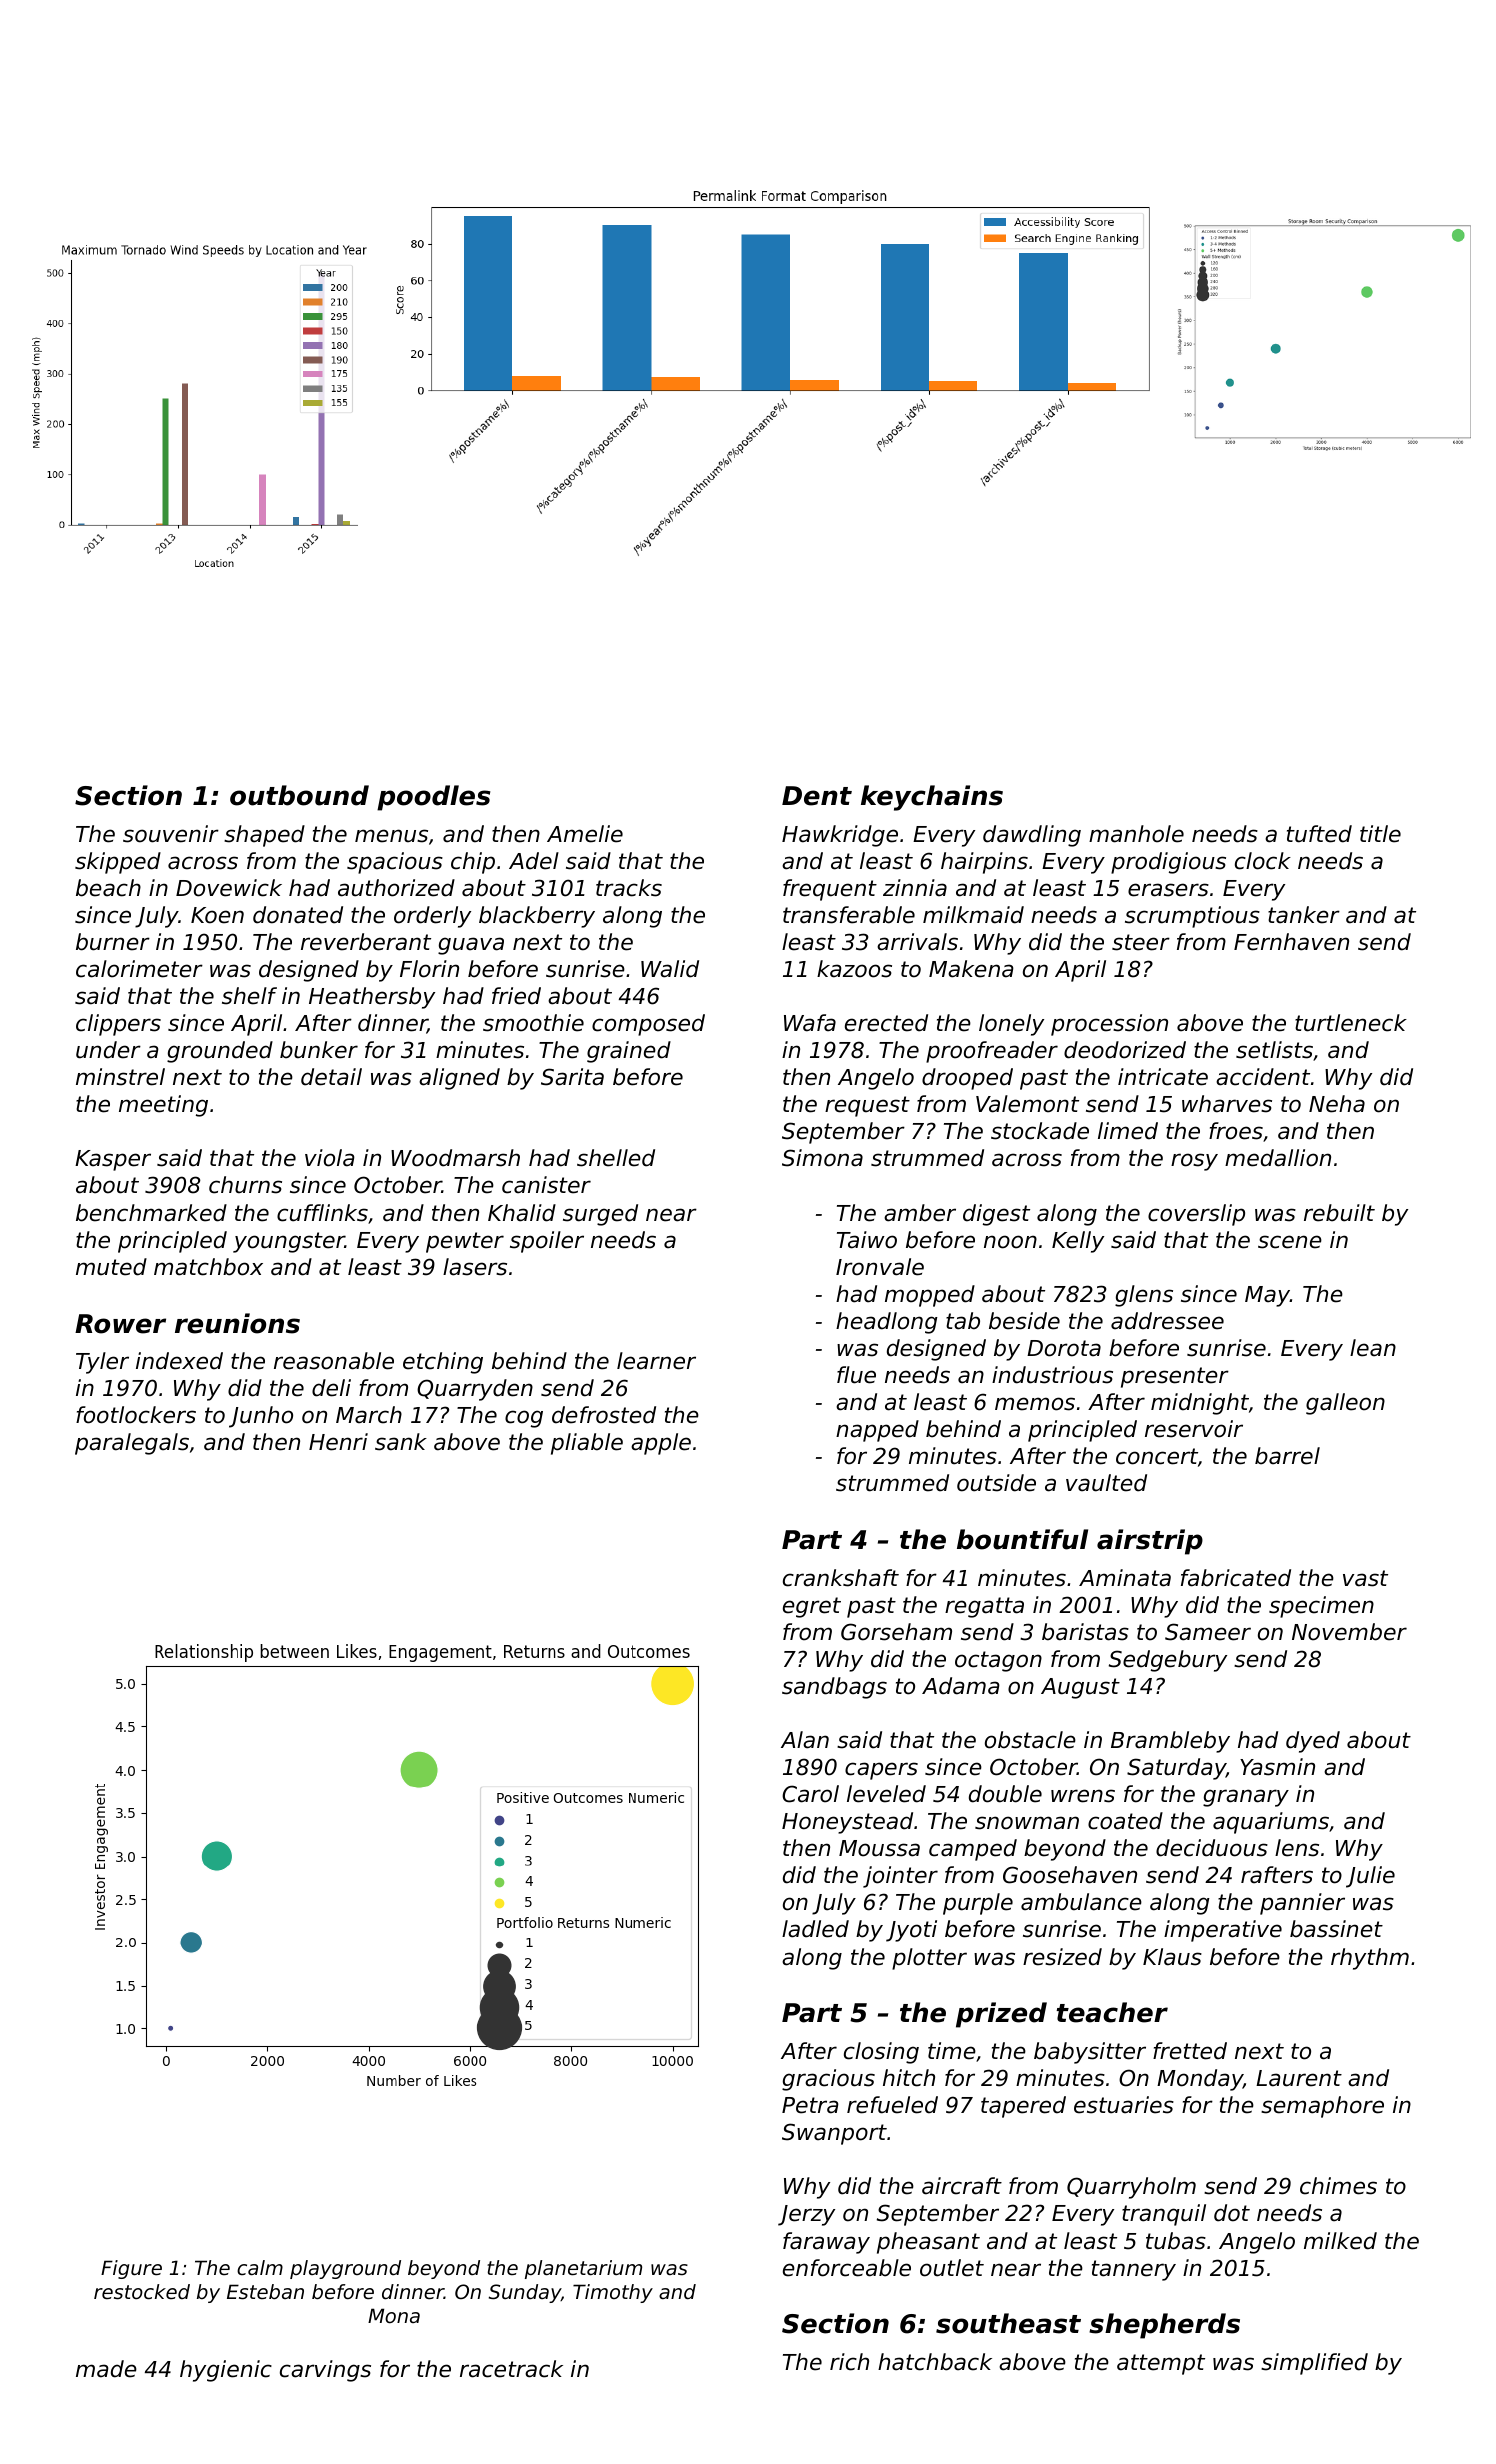 The image size is (1496, 2464). What do you see at coordinates (142, 2292) in the screenshot?
I see `restocked` at bounding box center [142, 2292].
